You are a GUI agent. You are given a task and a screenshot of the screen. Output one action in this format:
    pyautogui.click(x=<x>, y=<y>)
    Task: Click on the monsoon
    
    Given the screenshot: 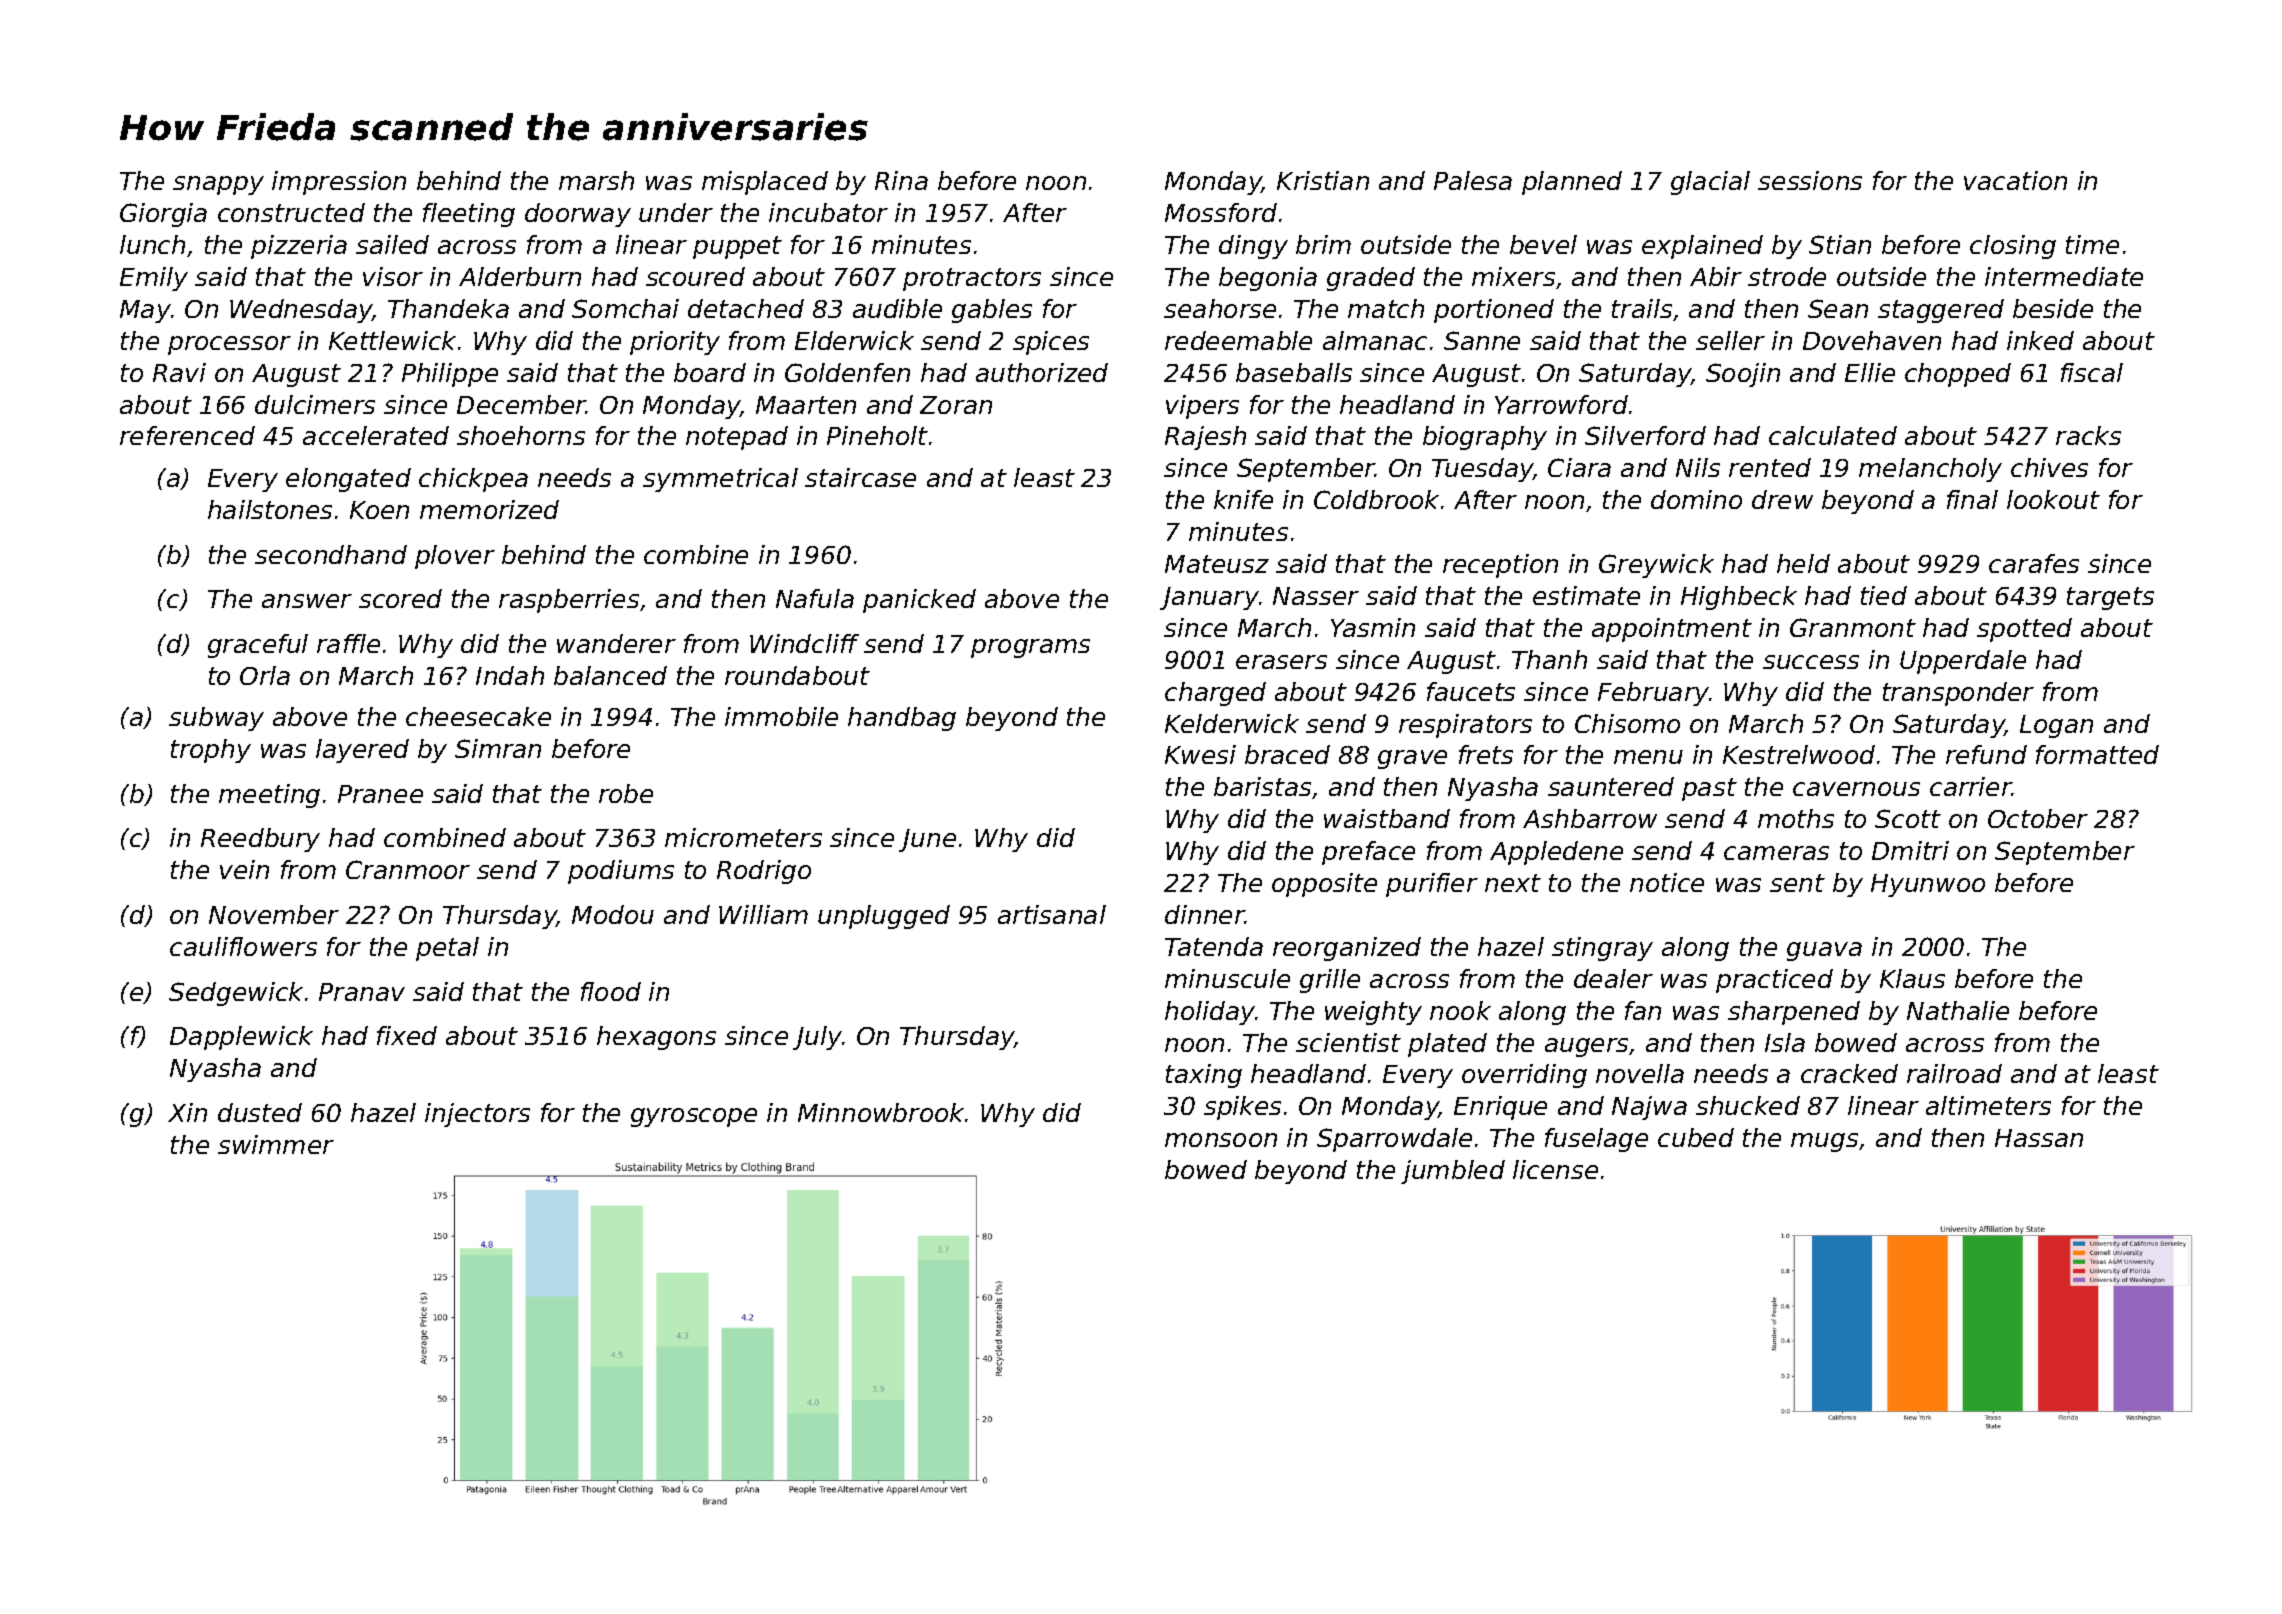 What is the action you would take?
    pyautogui.click(x=1221, y=1140)
